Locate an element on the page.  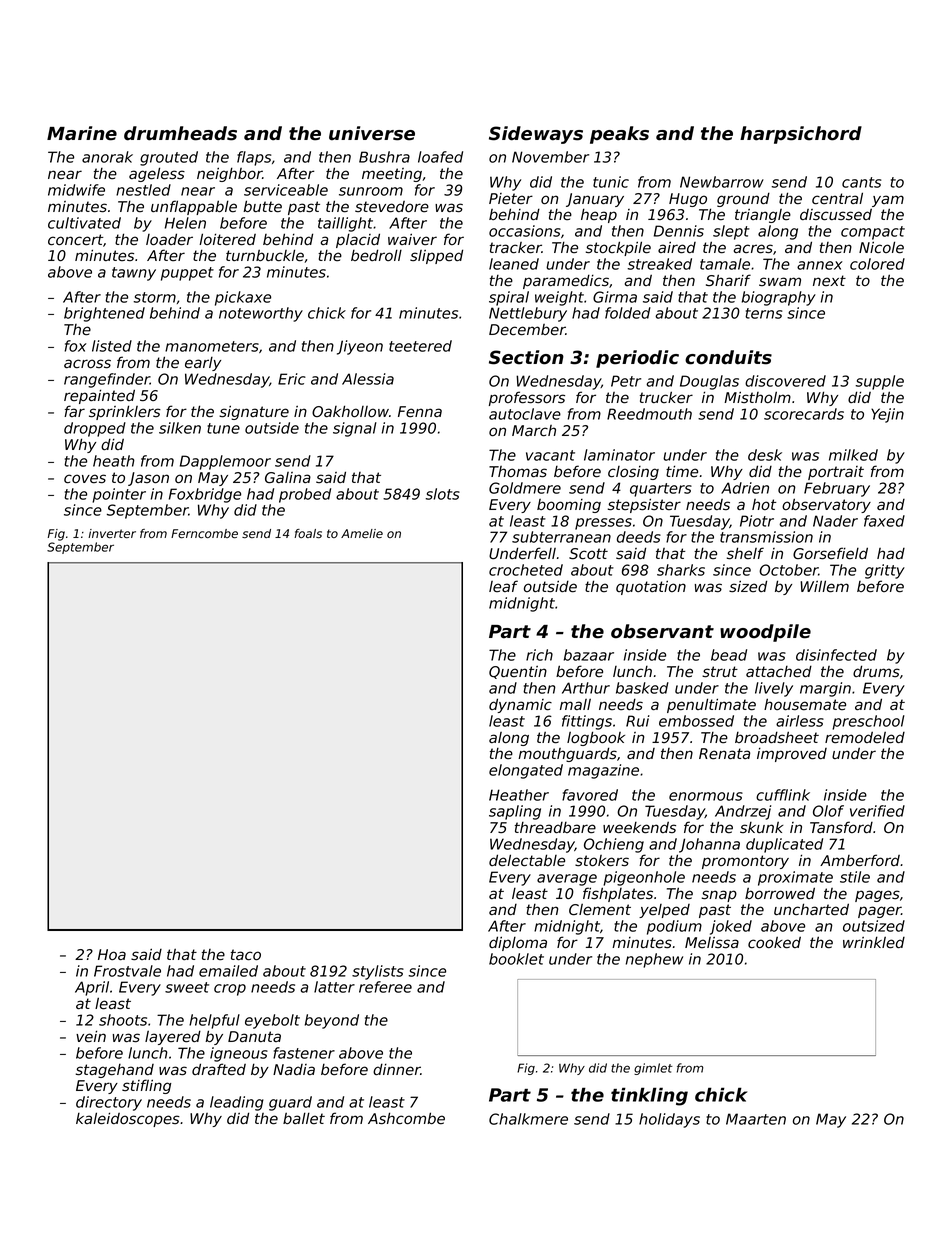
taco is located at coordinates (246, 955).
